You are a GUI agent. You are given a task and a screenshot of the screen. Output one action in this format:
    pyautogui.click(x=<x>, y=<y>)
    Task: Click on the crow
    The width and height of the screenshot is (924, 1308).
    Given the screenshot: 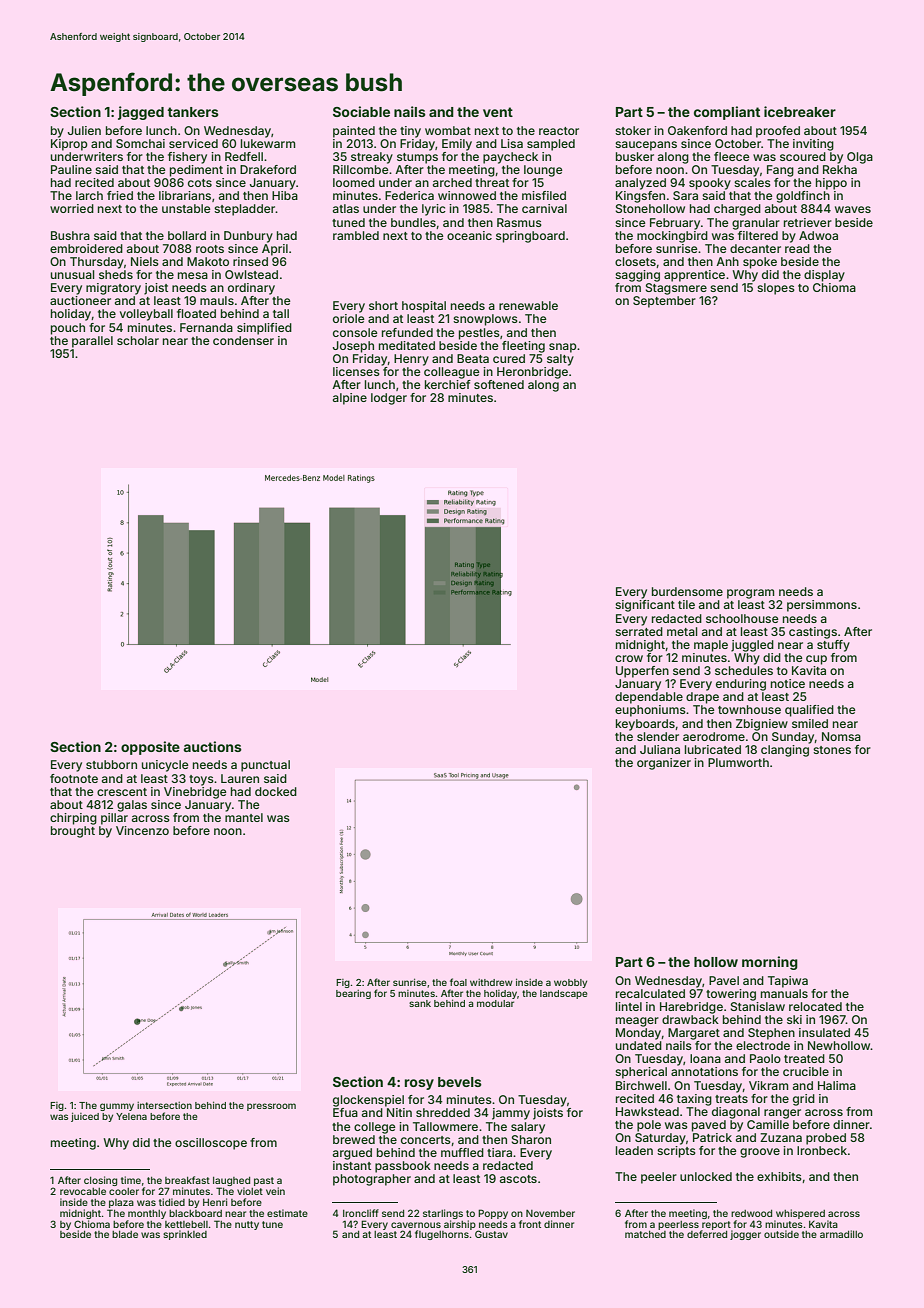 What is the action you would take?
    pyautogui.click(x=629, y=658)
